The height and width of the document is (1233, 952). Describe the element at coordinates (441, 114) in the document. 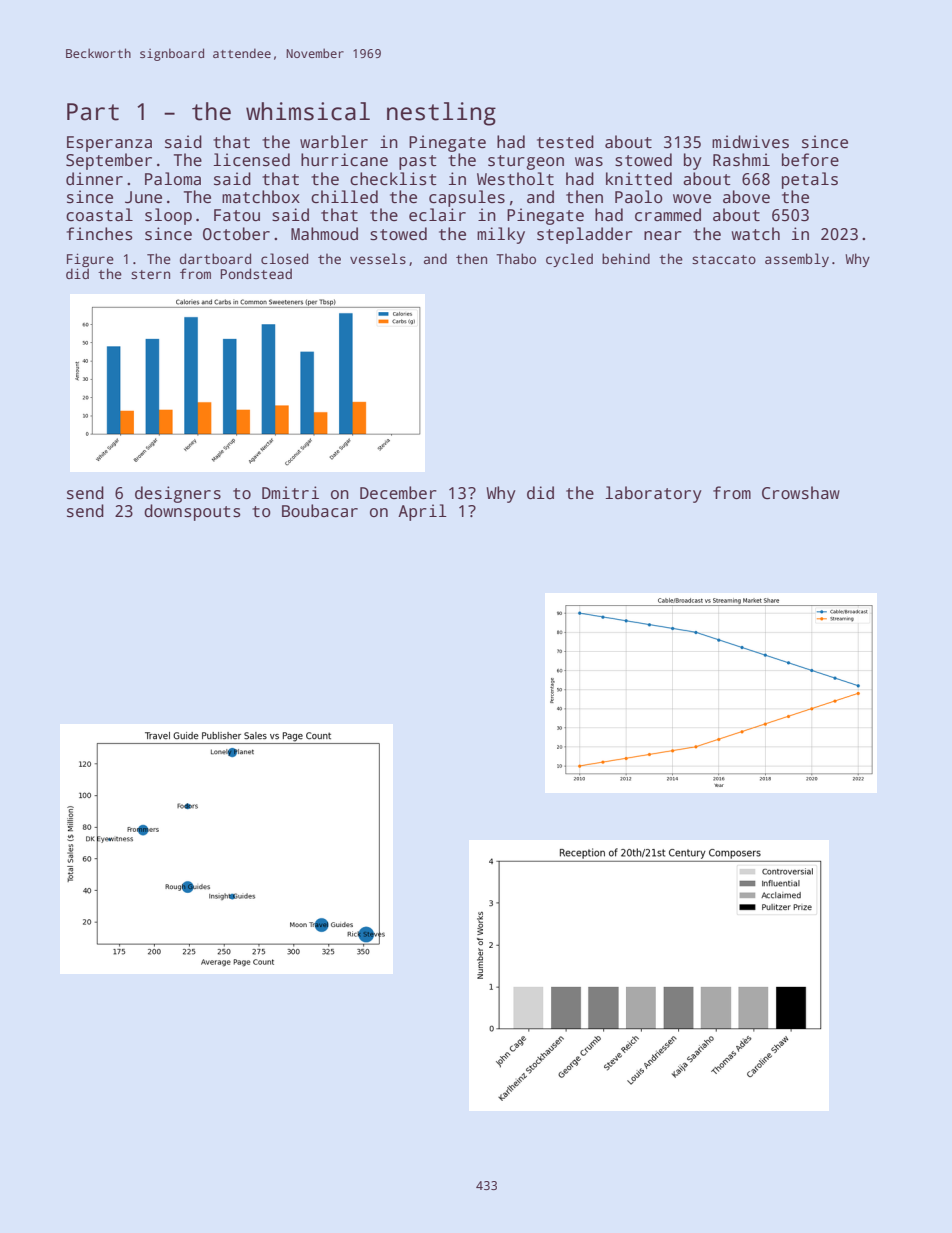

I see `nestling` at that location.
